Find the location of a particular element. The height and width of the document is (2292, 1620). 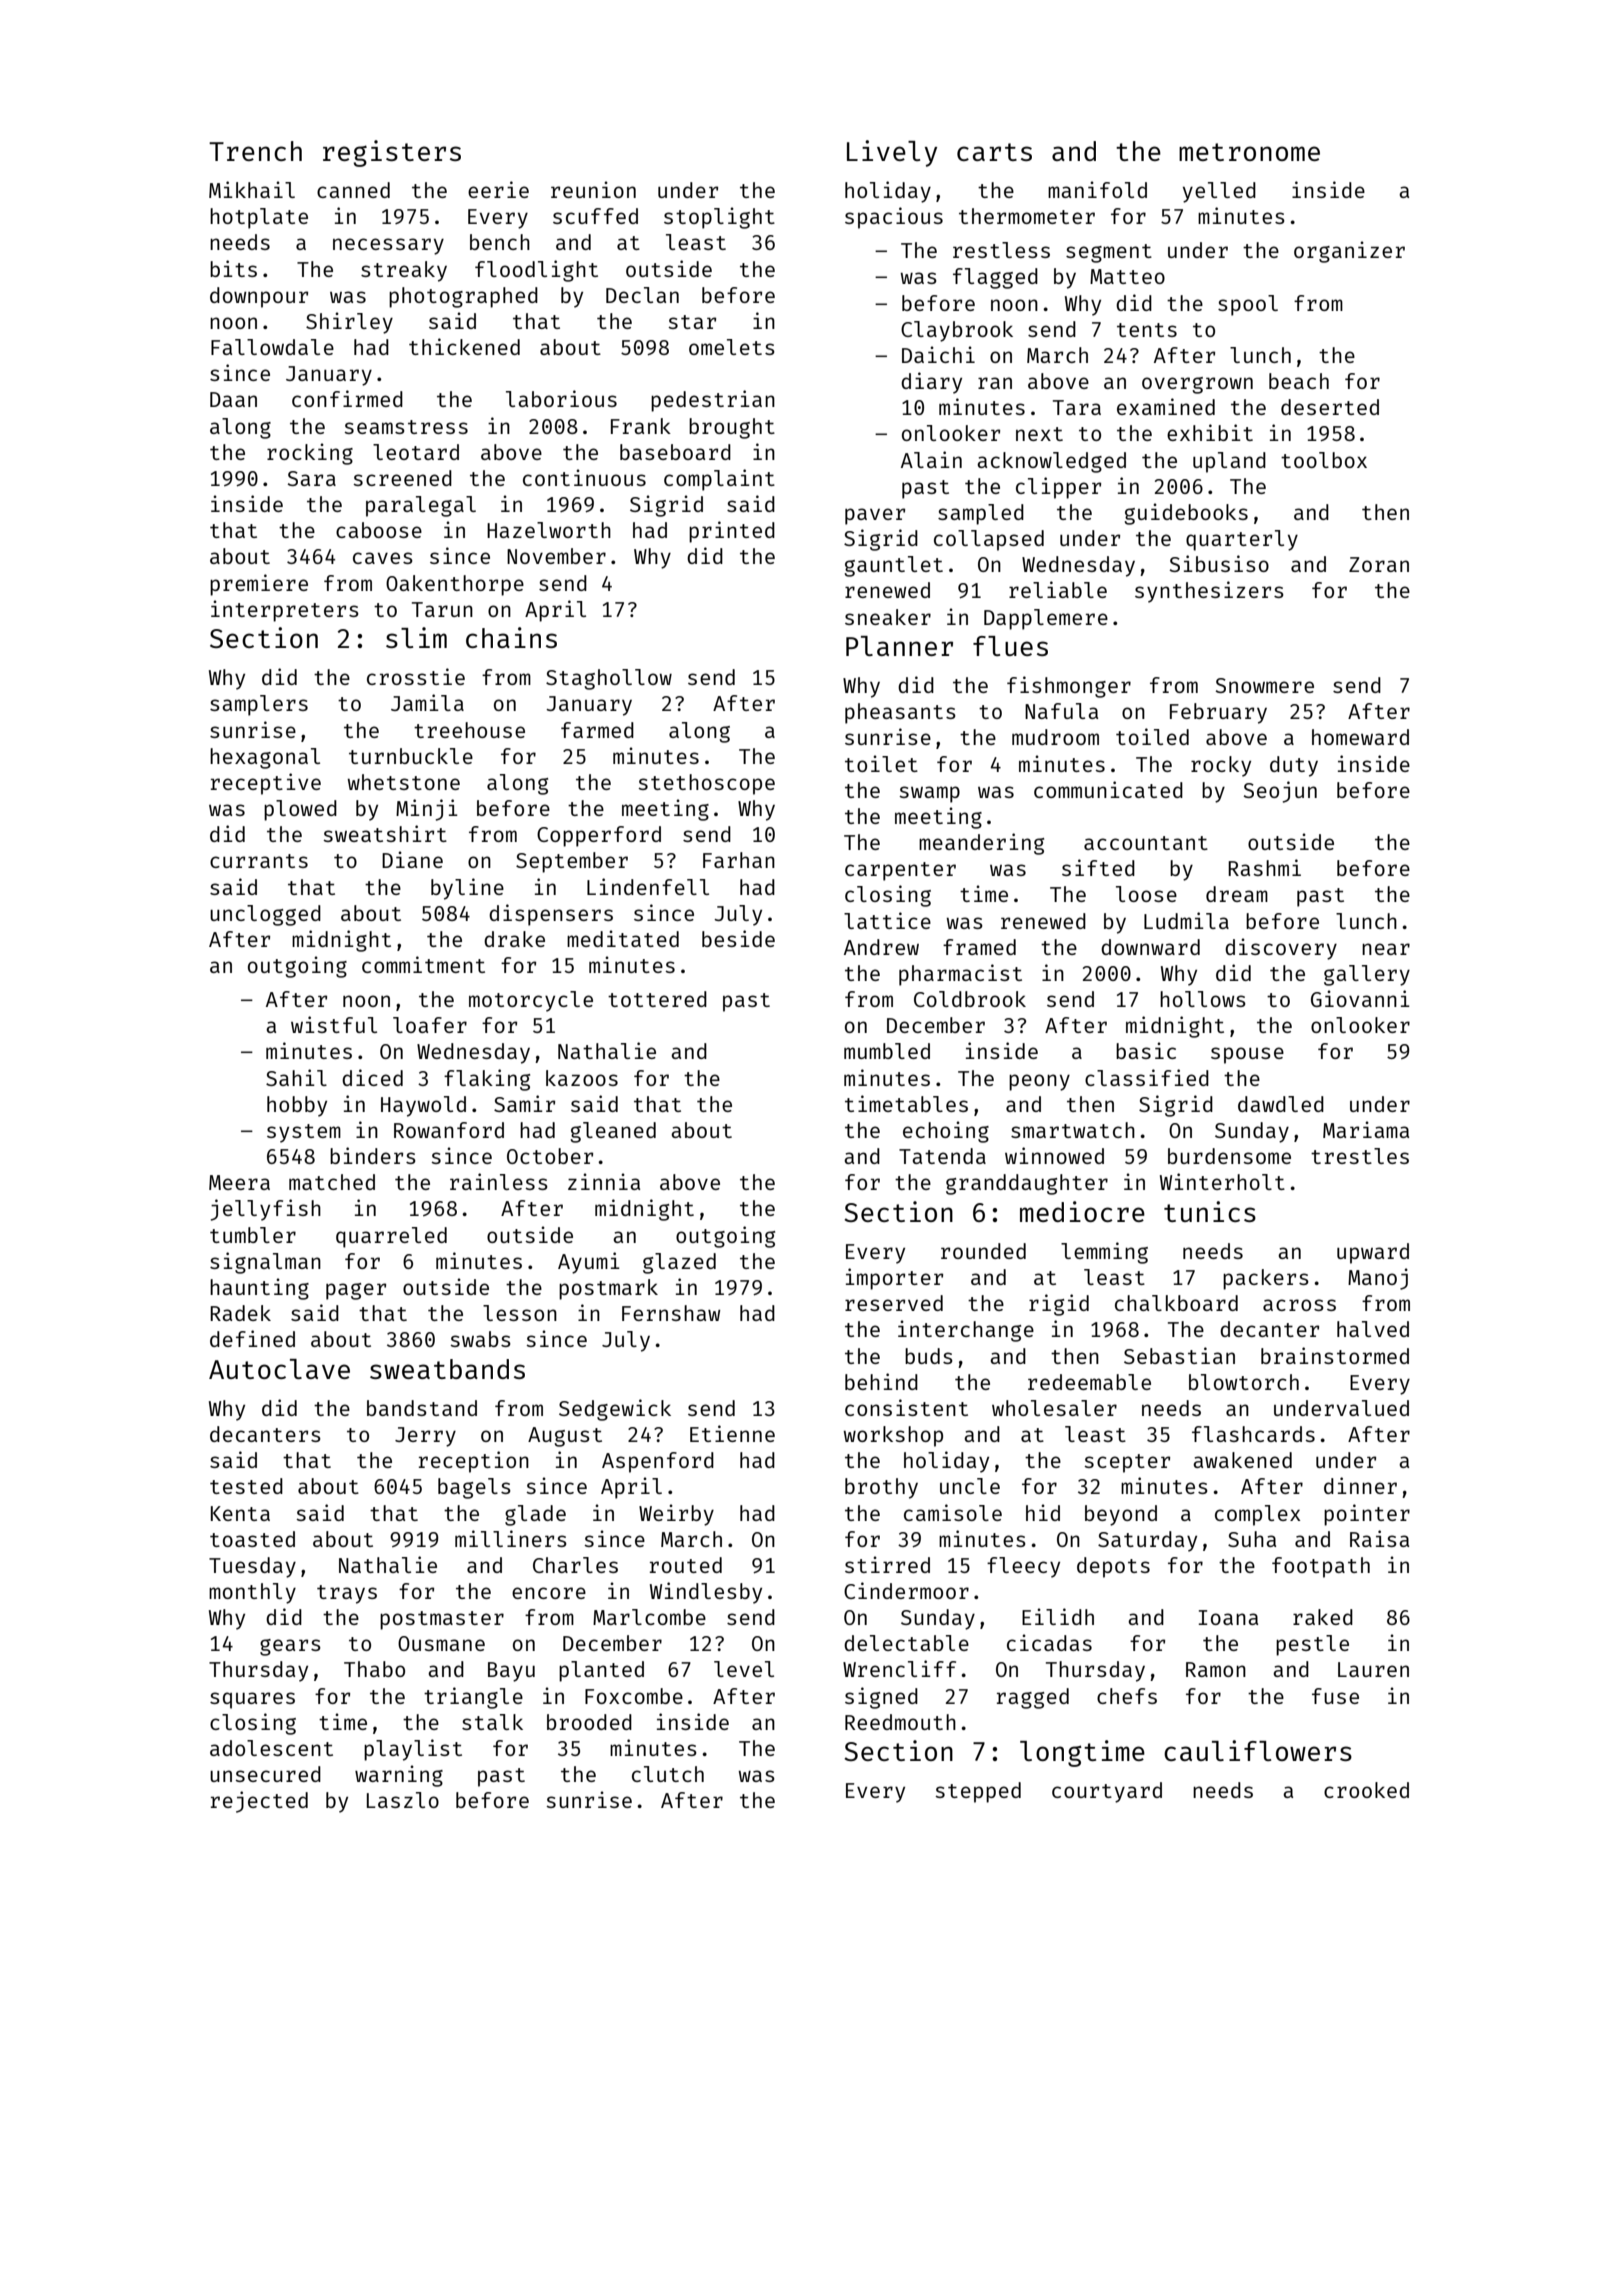

Claybrook is located at coordinates (957, 331).
